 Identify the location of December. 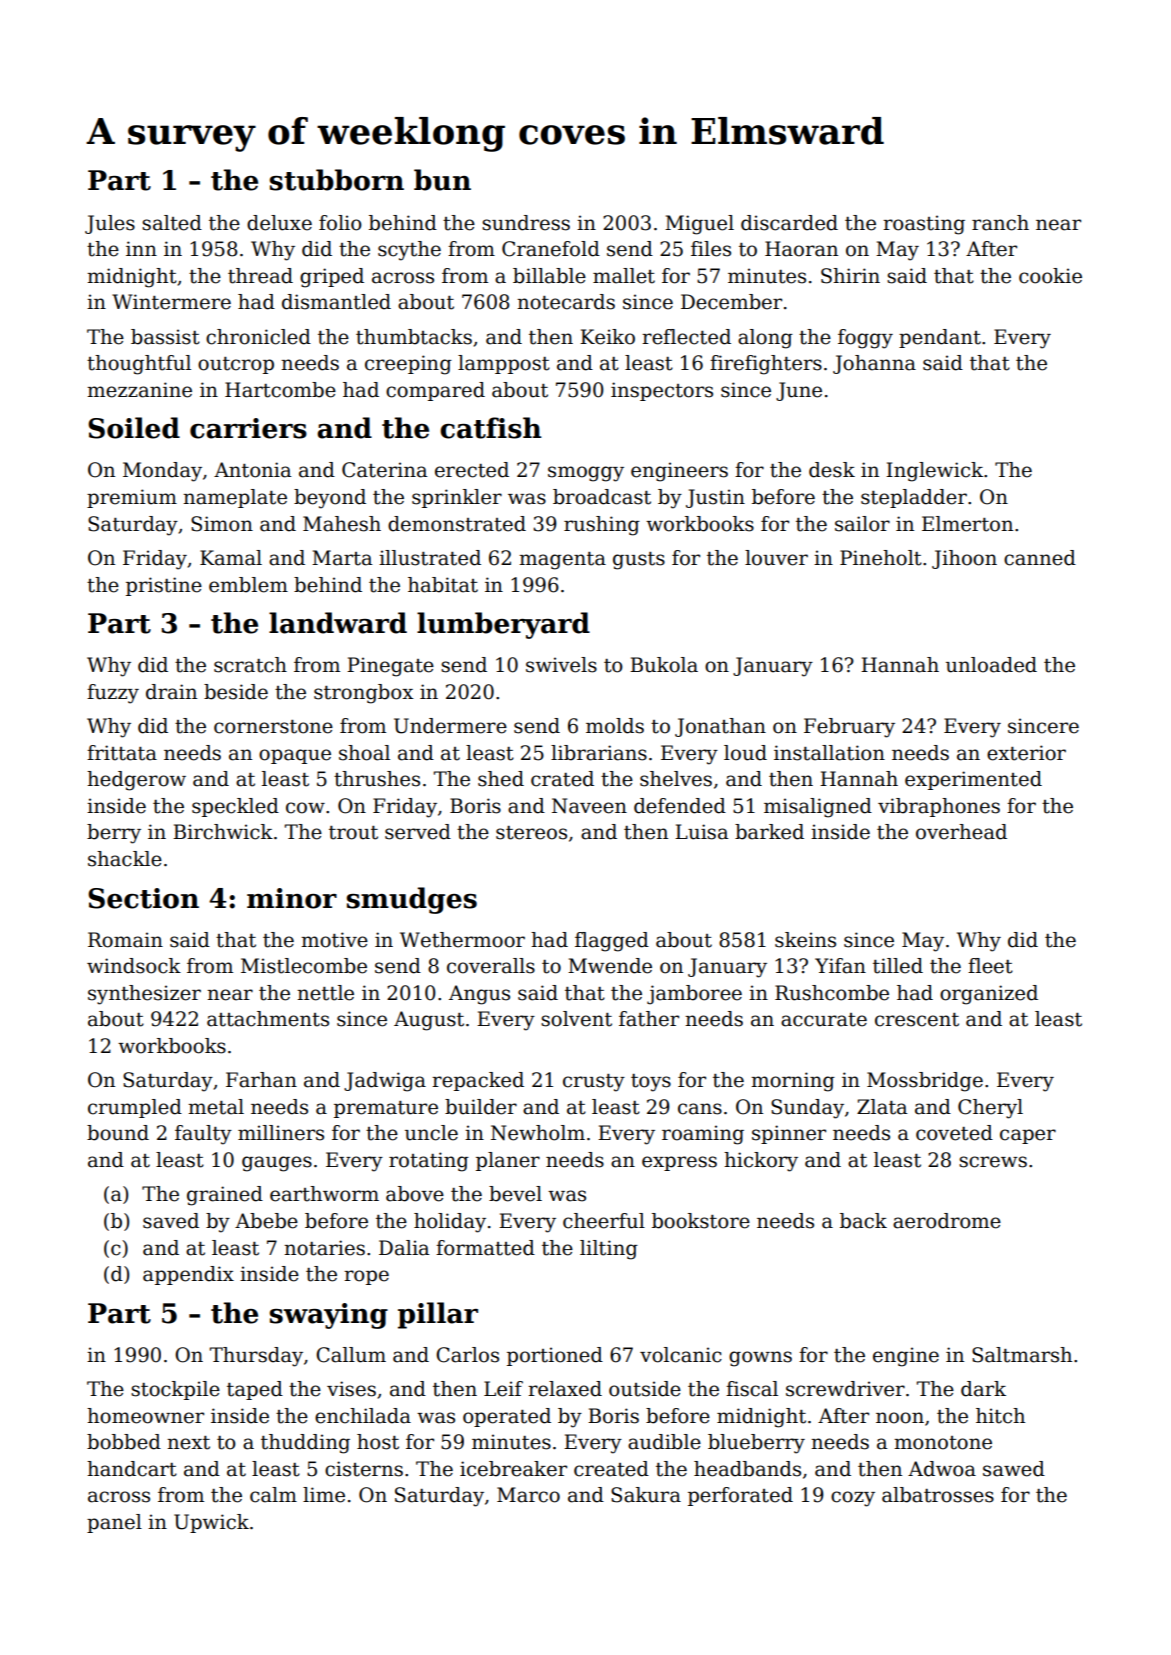
(731, 302).
